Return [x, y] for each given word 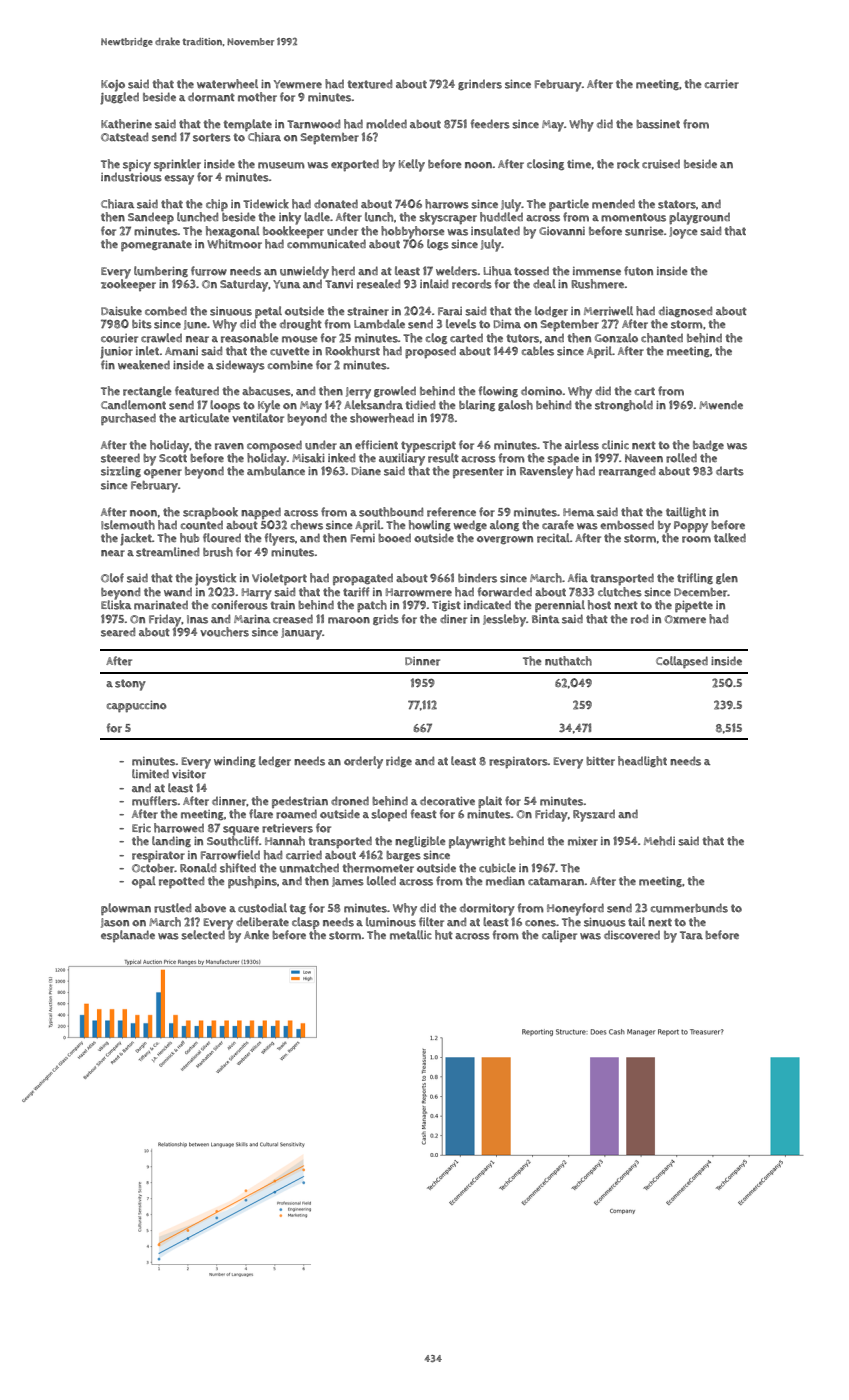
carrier [722, 84]
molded [386, 124]
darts [730, 471]
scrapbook [210, 513]
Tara [691, 935]
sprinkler [177, 165]
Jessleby [504, 620]
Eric [141, 828]
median [505, 881]
